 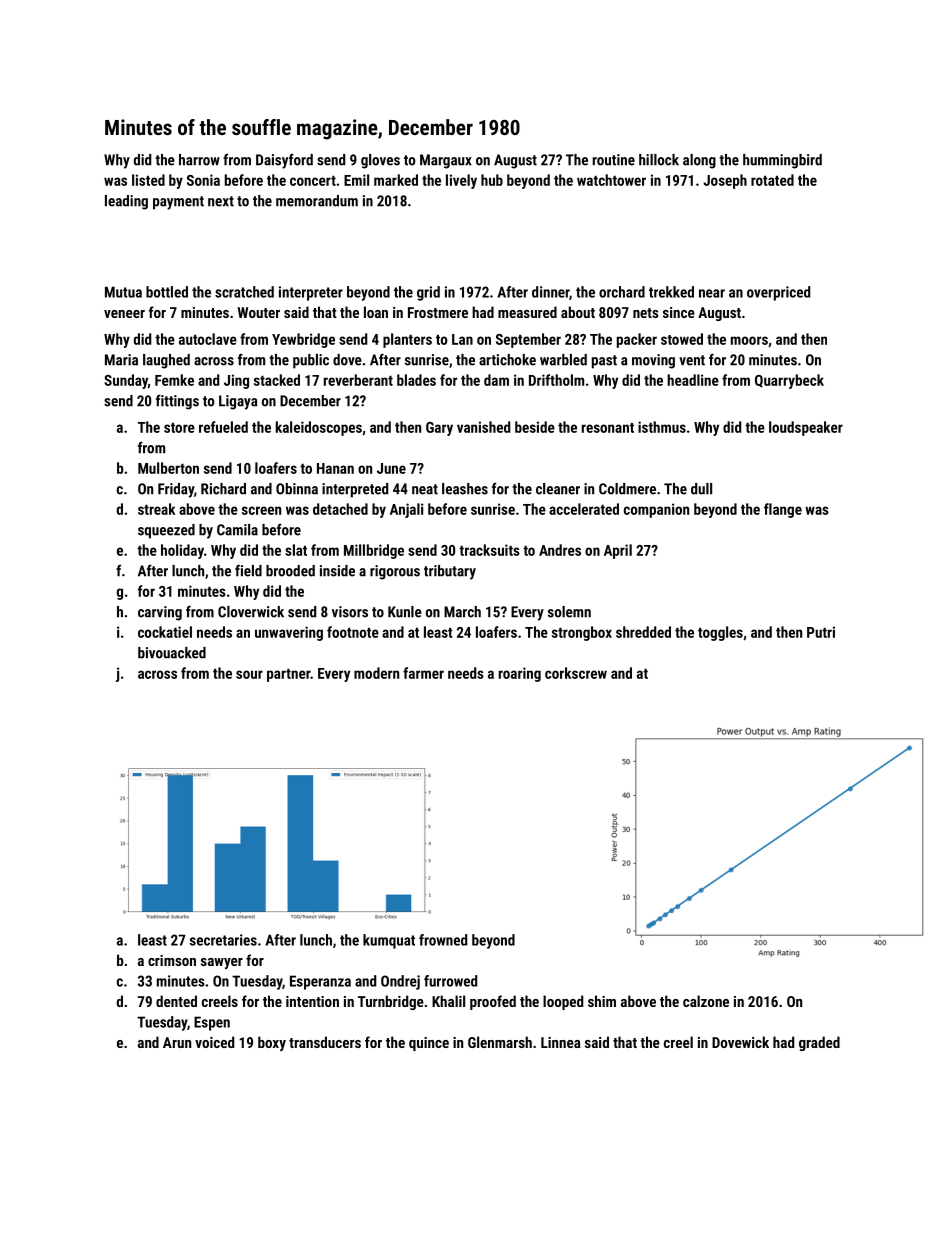 I want to click on Maria, so click(x=121, y=360).
